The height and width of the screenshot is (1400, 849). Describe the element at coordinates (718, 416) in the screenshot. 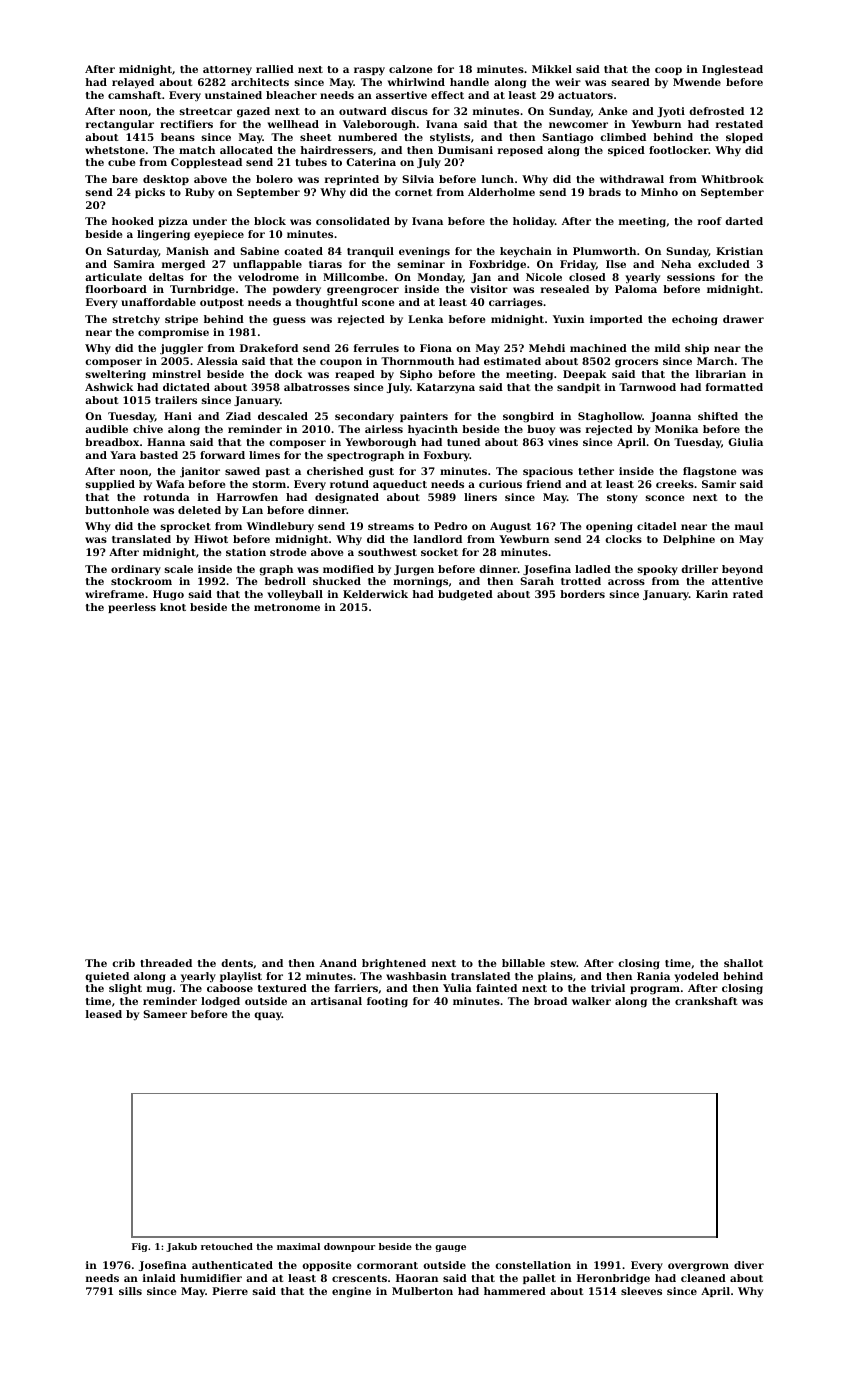

I see `shifted` at that location.
